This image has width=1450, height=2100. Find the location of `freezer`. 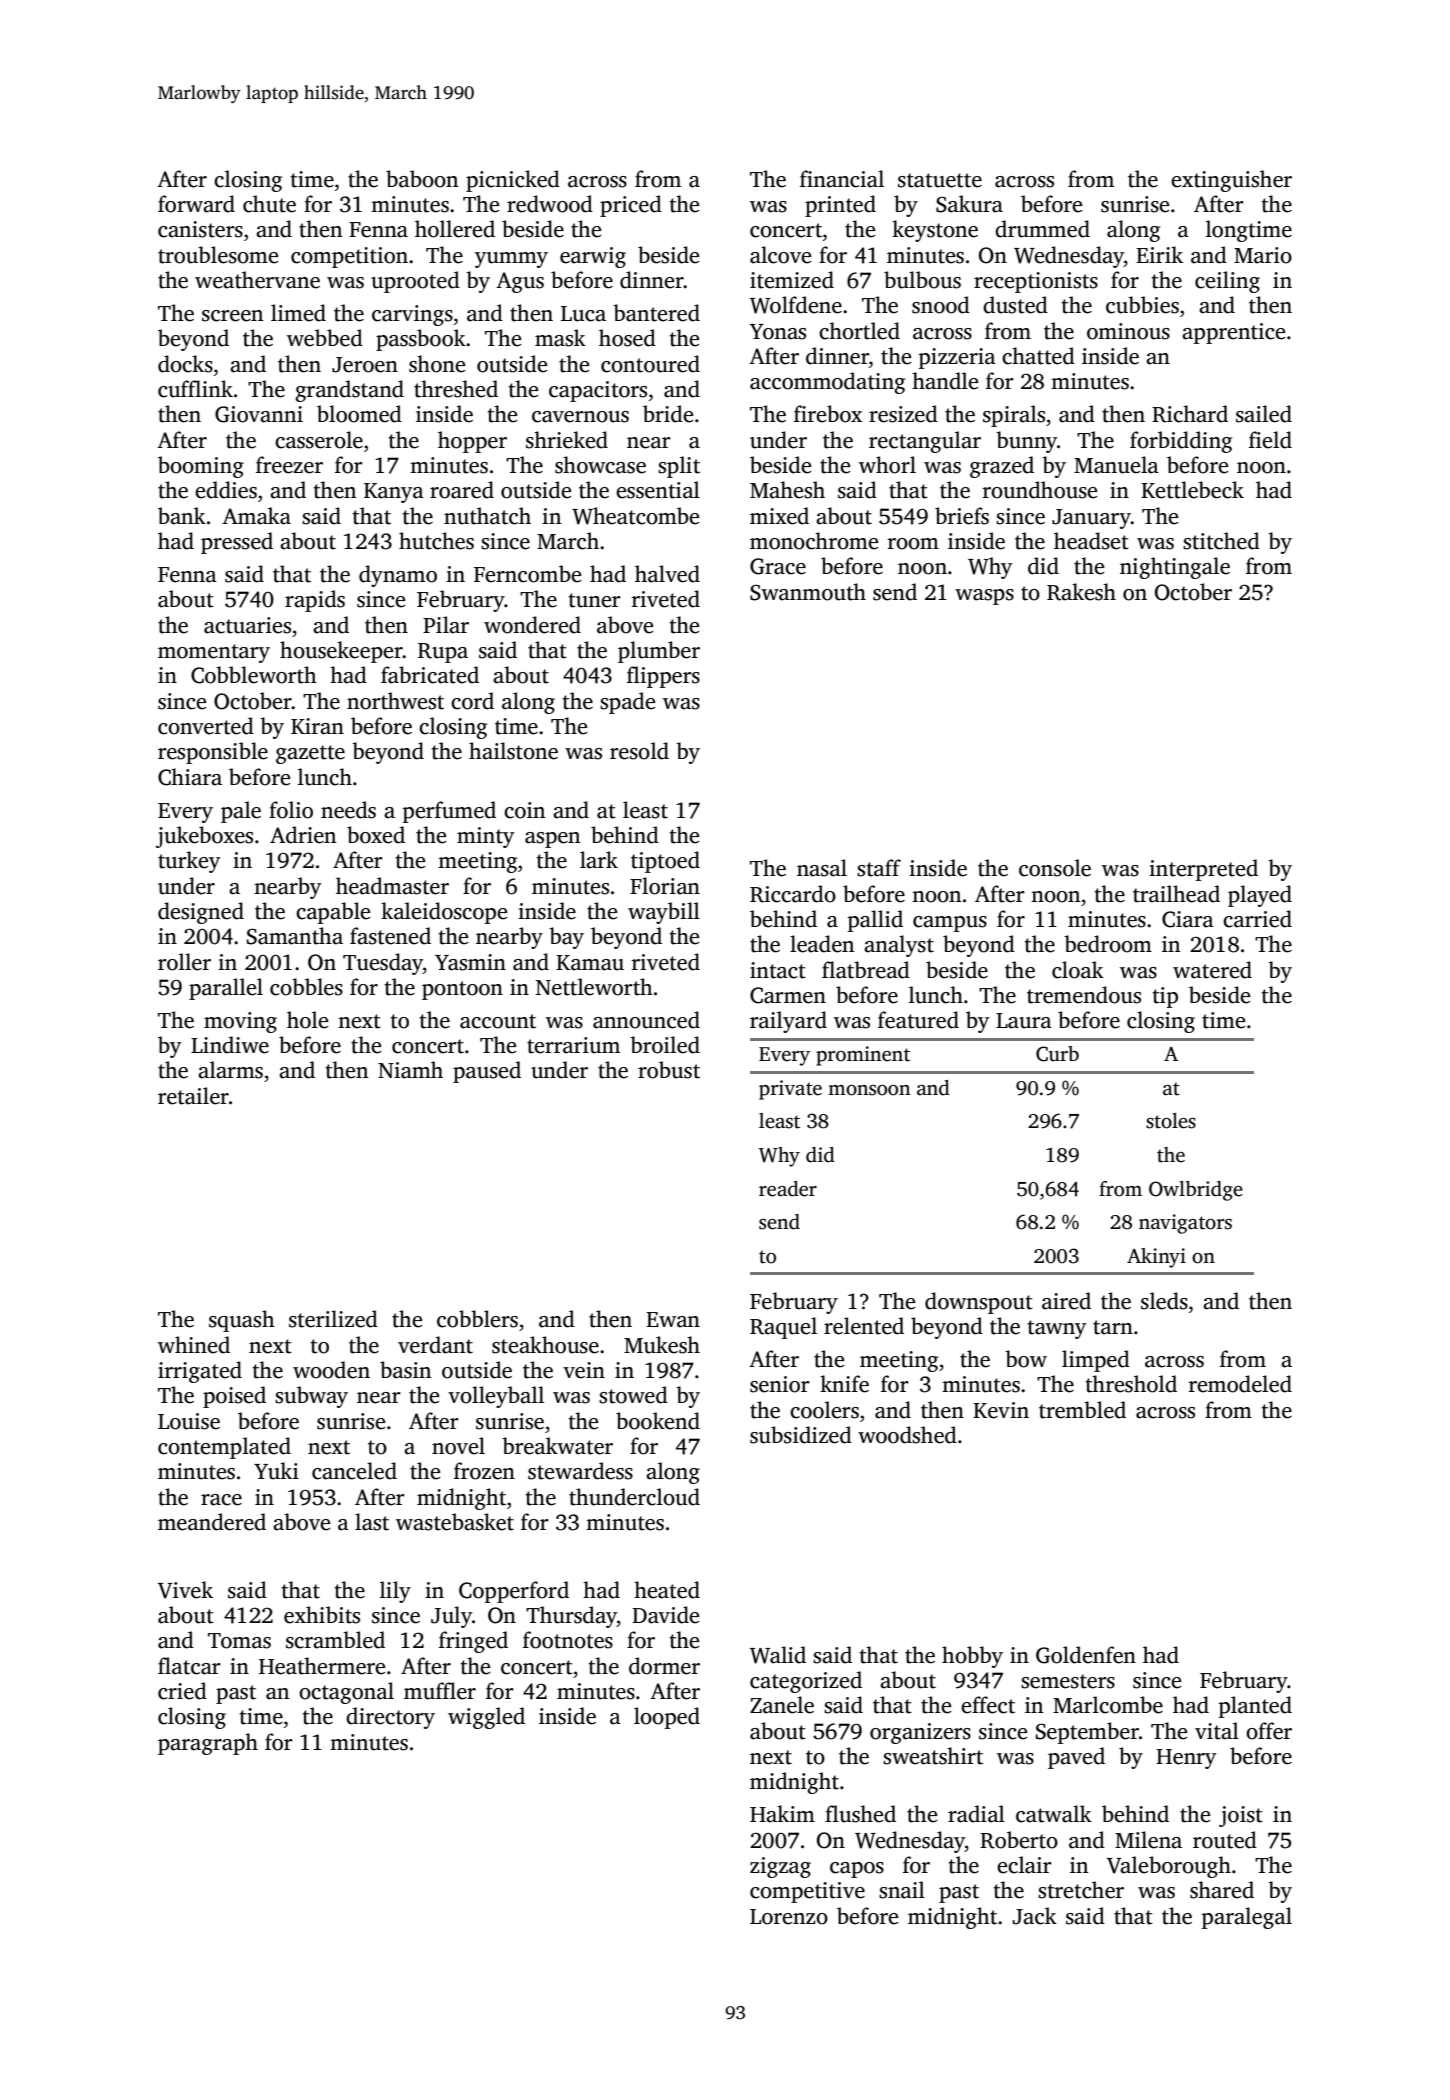

freezer is located at coordinates (289, 465).
